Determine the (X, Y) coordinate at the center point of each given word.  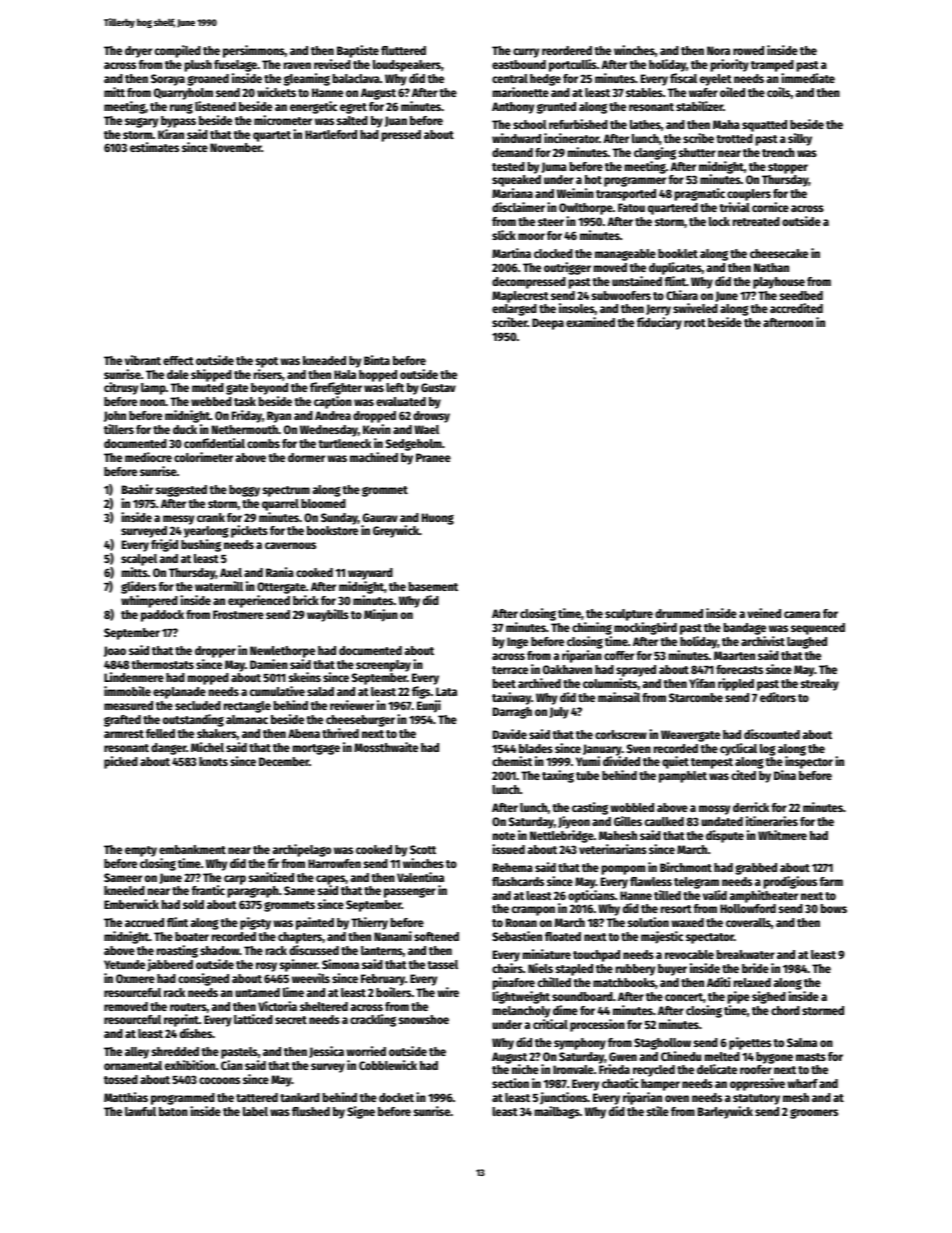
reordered (567, 50)
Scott (423, 849)
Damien (269, 664)
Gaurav (380, 517)
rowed (748, 50)
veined (764, 613)
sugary (141, 122)
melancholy (521, 1012)
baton (173, 1111)
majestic (662, 937)
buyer (672, 970)
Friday (247, 416)
